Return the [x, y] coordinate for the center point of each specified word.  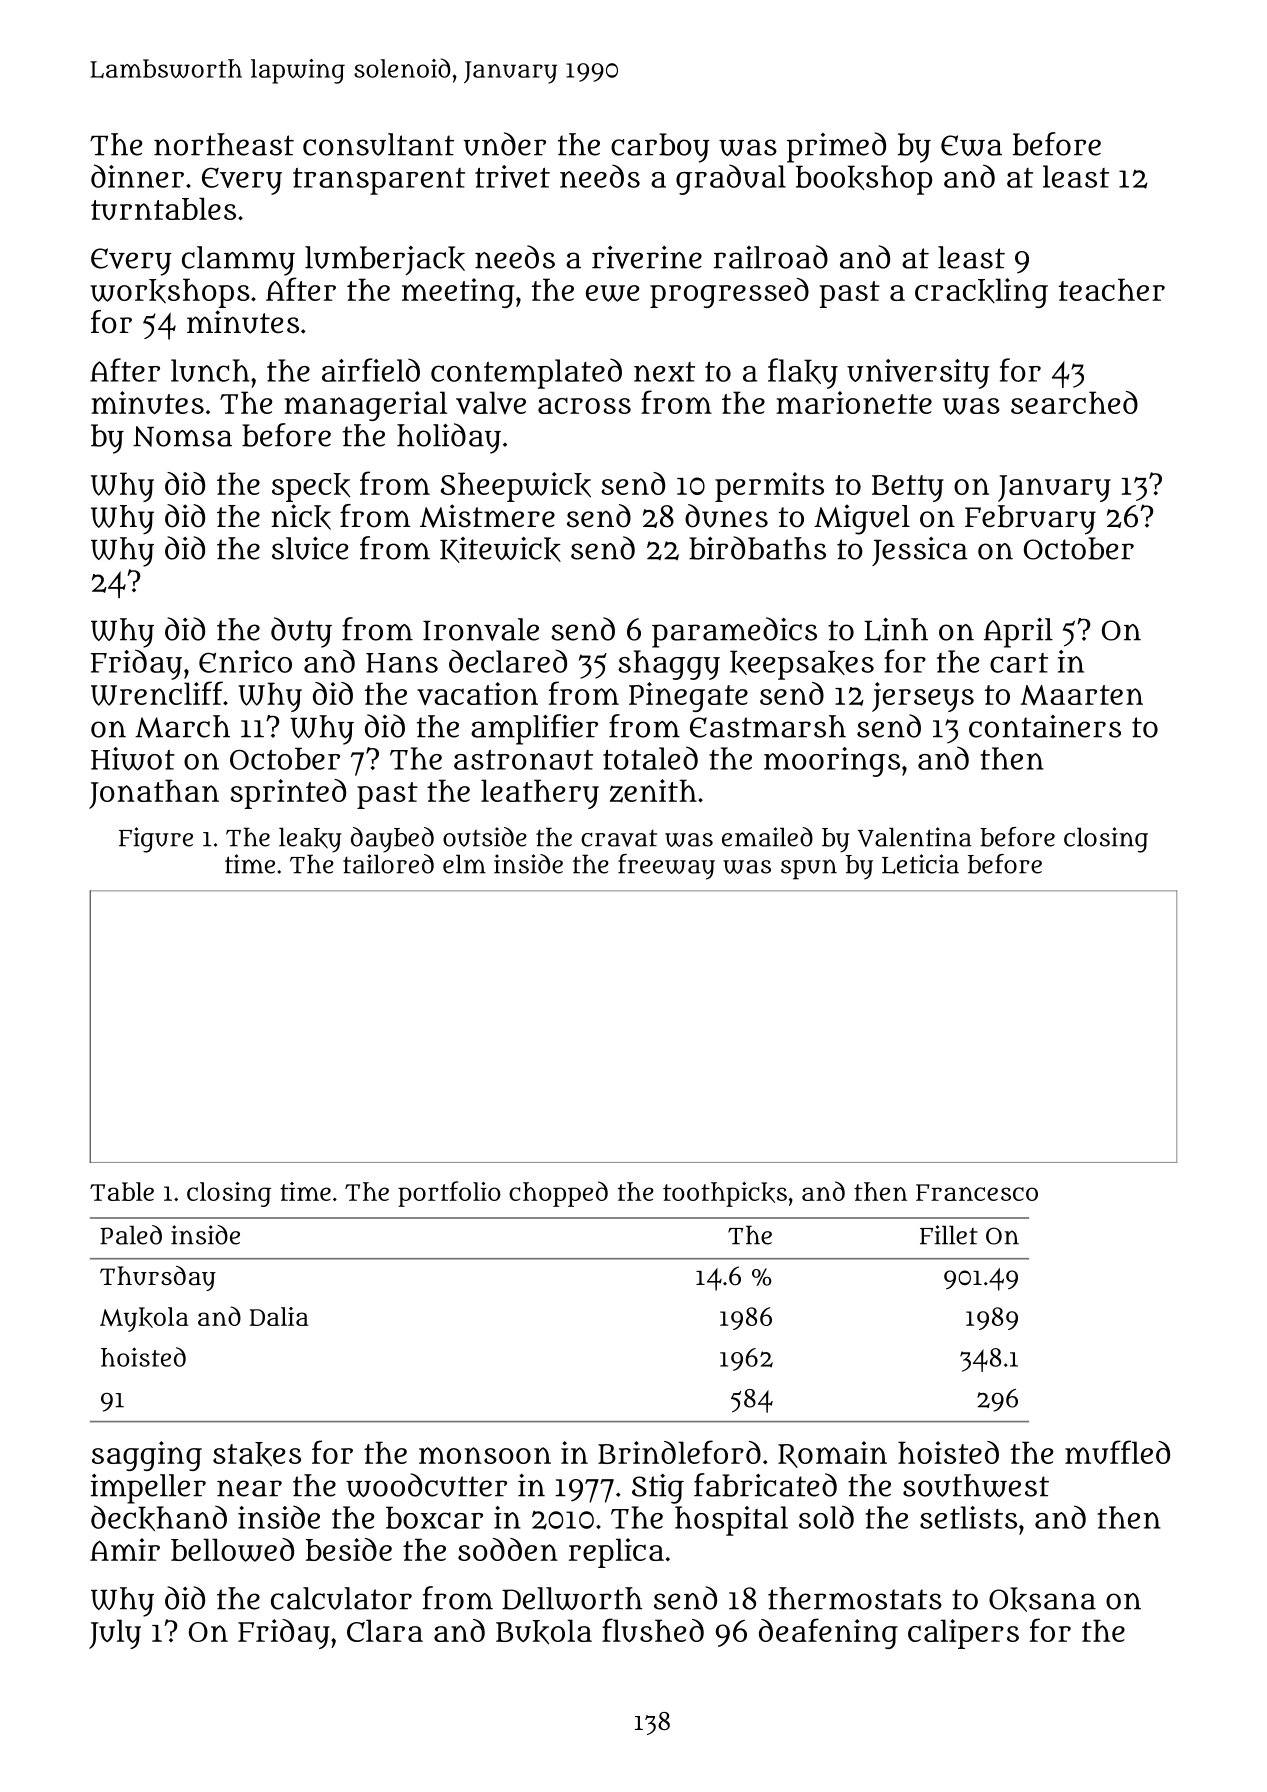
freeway [666, 867]
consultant [378, 144]
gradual [731, 179]
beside [349, 1549]
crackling [981, 293]
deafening [828, 1633]
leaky [310, 840]
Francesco [977, 1192]
